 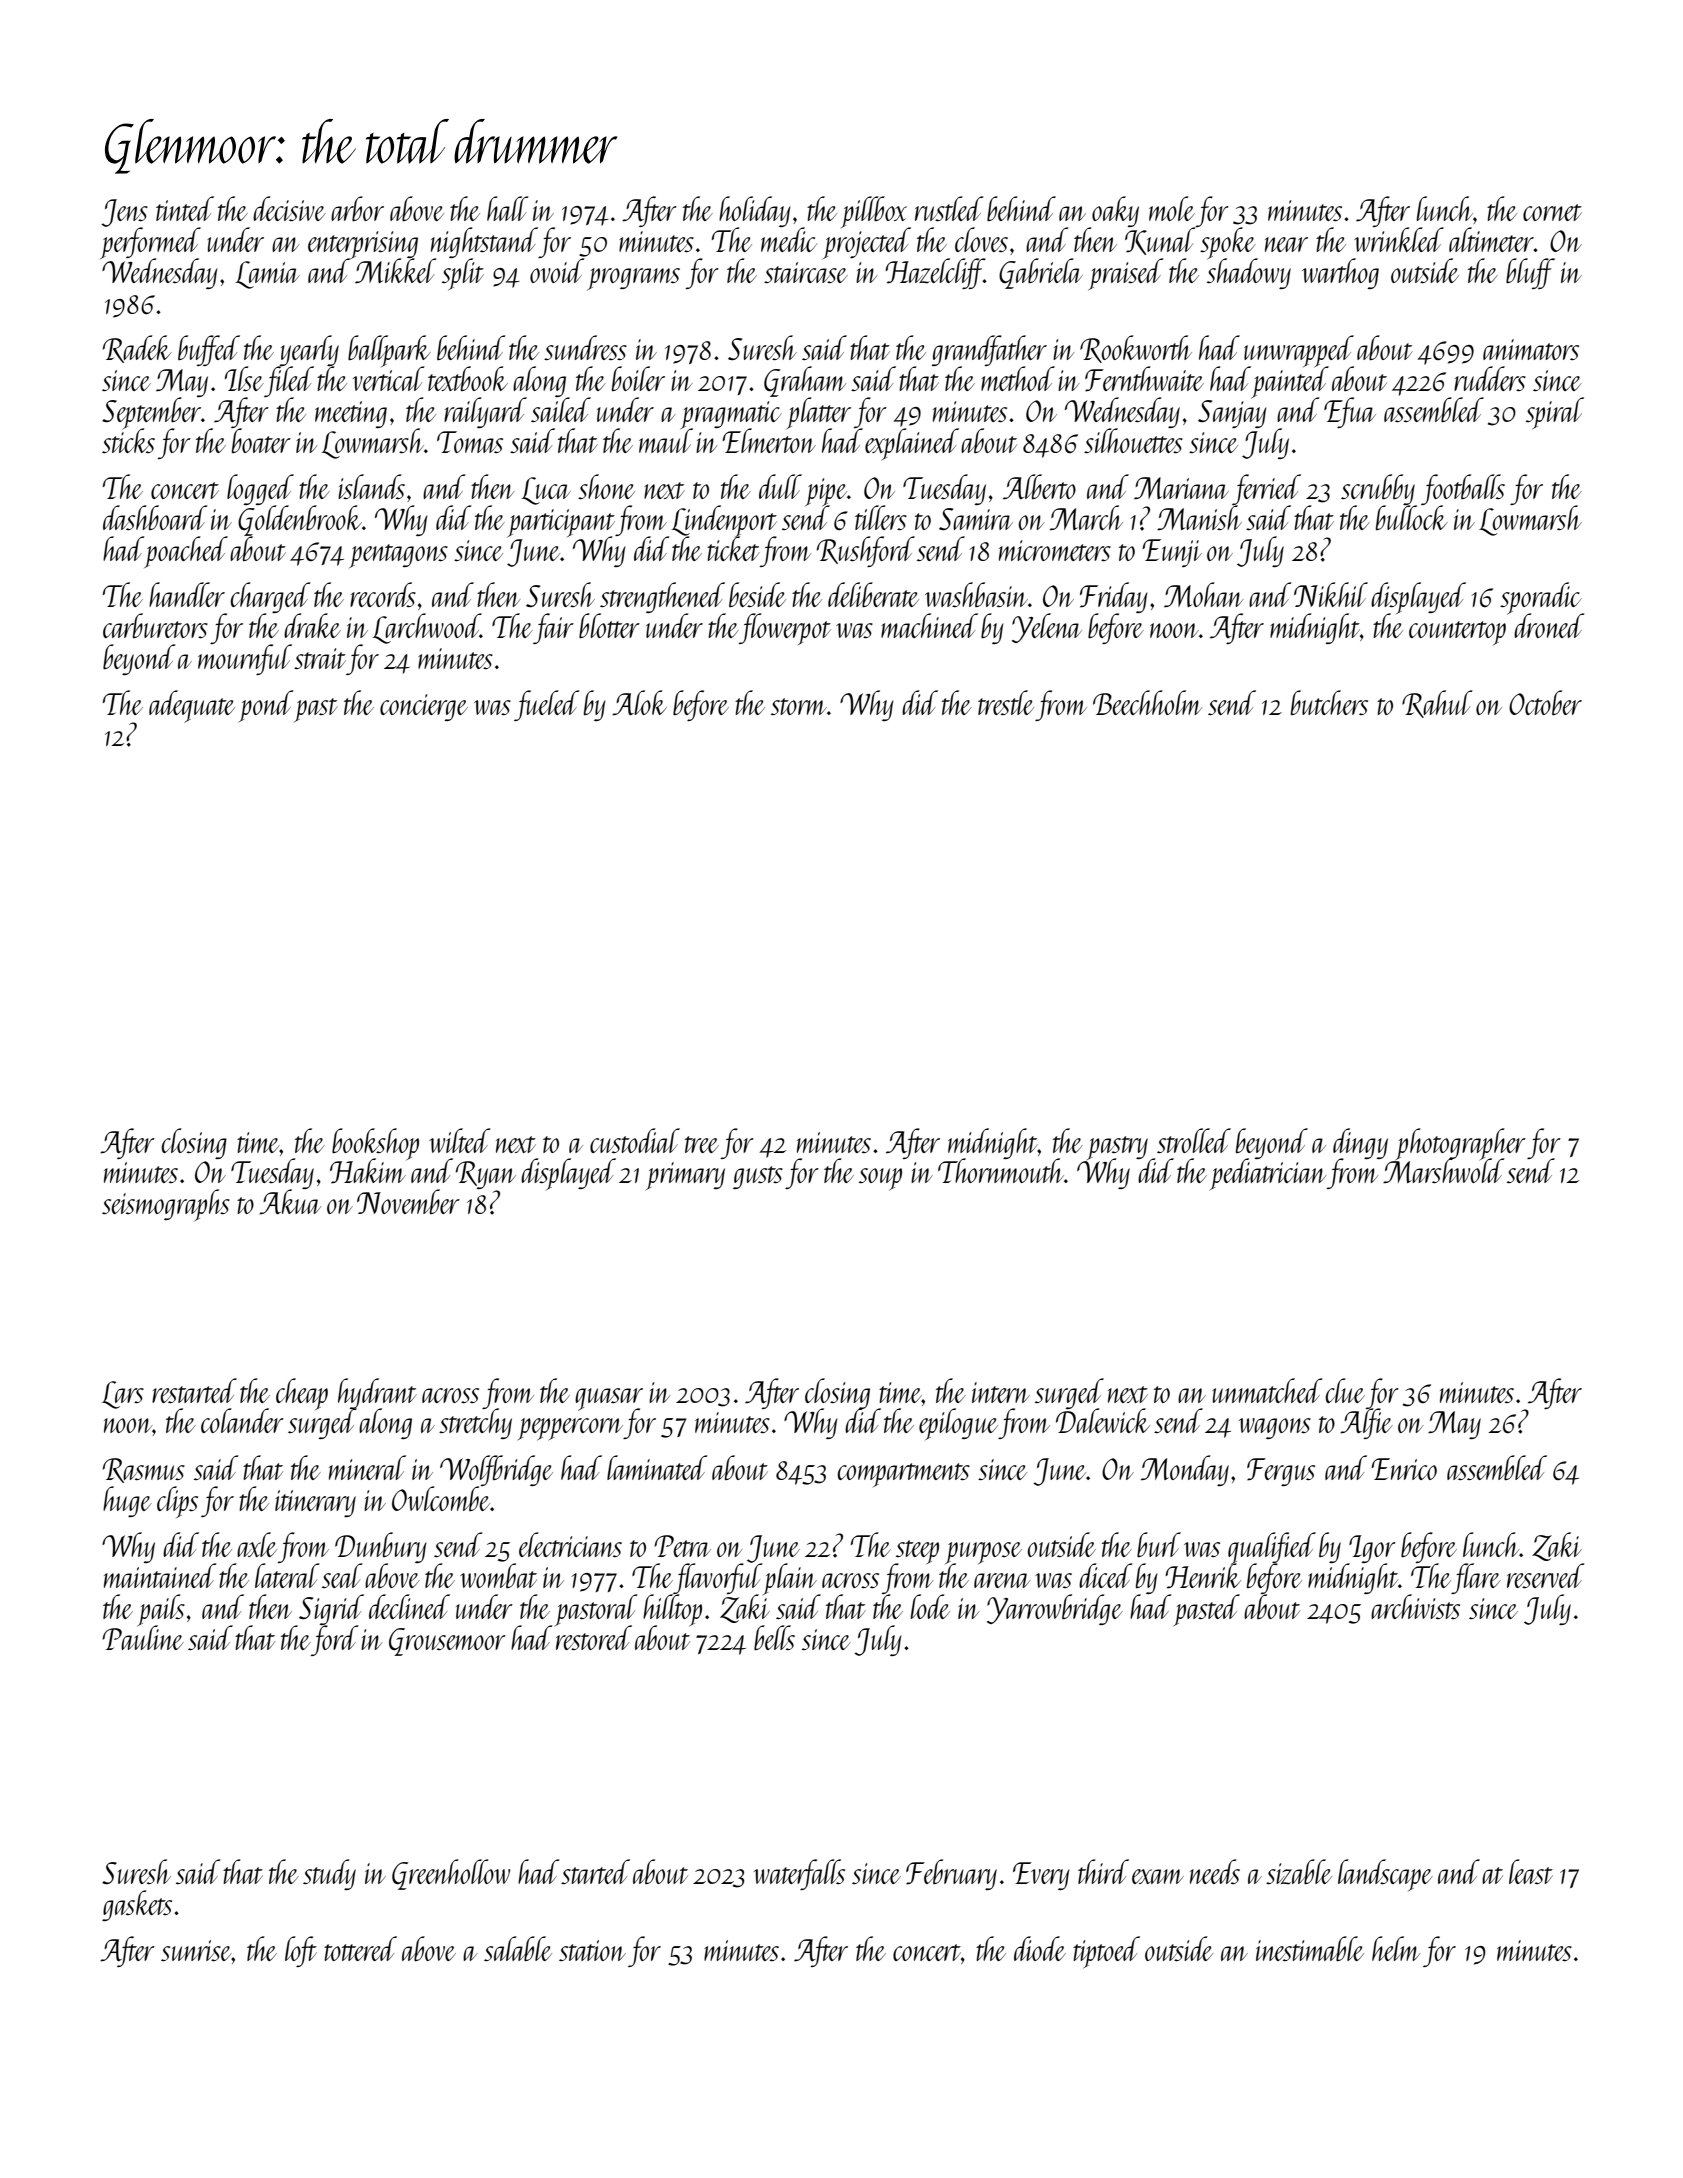 What do you see at coordinates (124, 213) in the screenshot?
I see `Jens` at bounding box center [124, 213].
